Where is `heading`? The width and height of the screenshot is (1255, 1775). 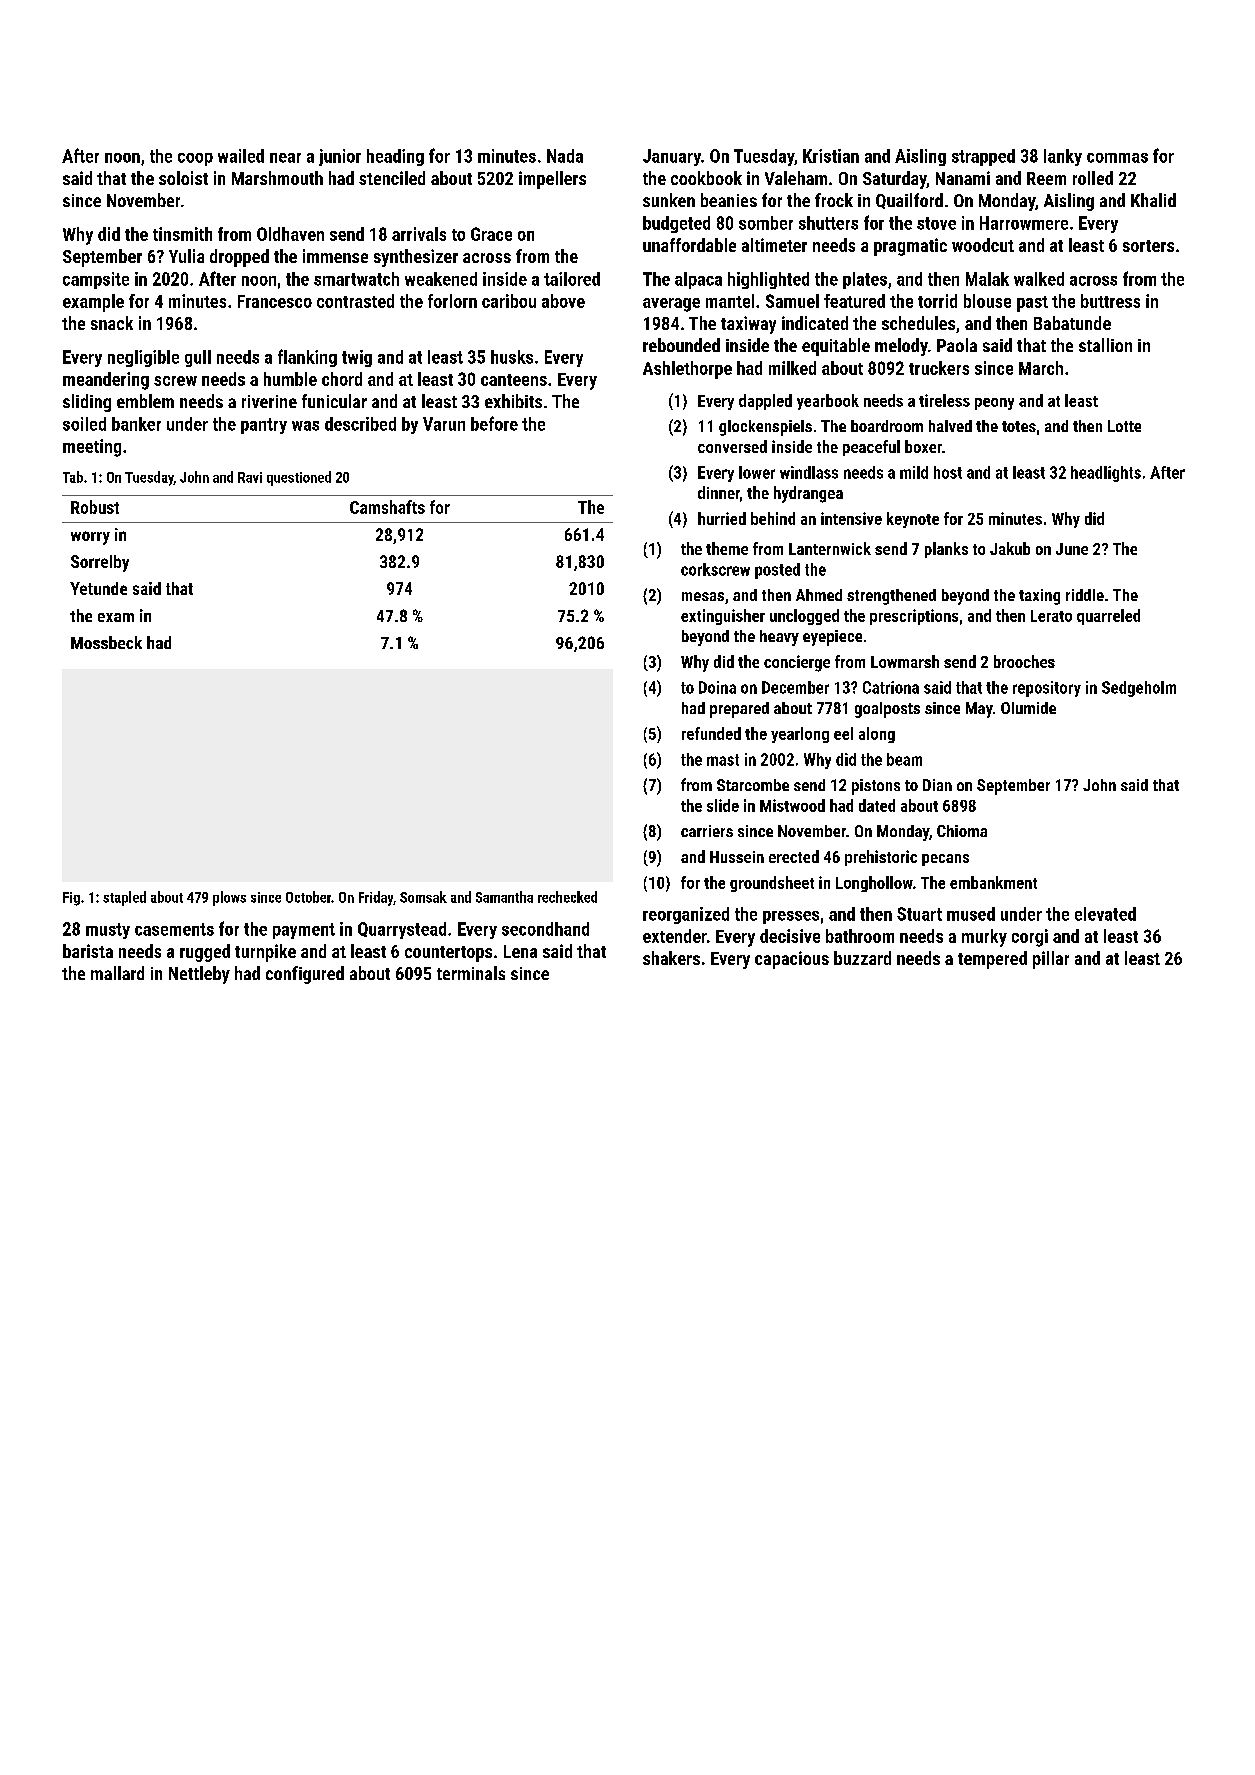 heading is located at coordinates (395, 157).
